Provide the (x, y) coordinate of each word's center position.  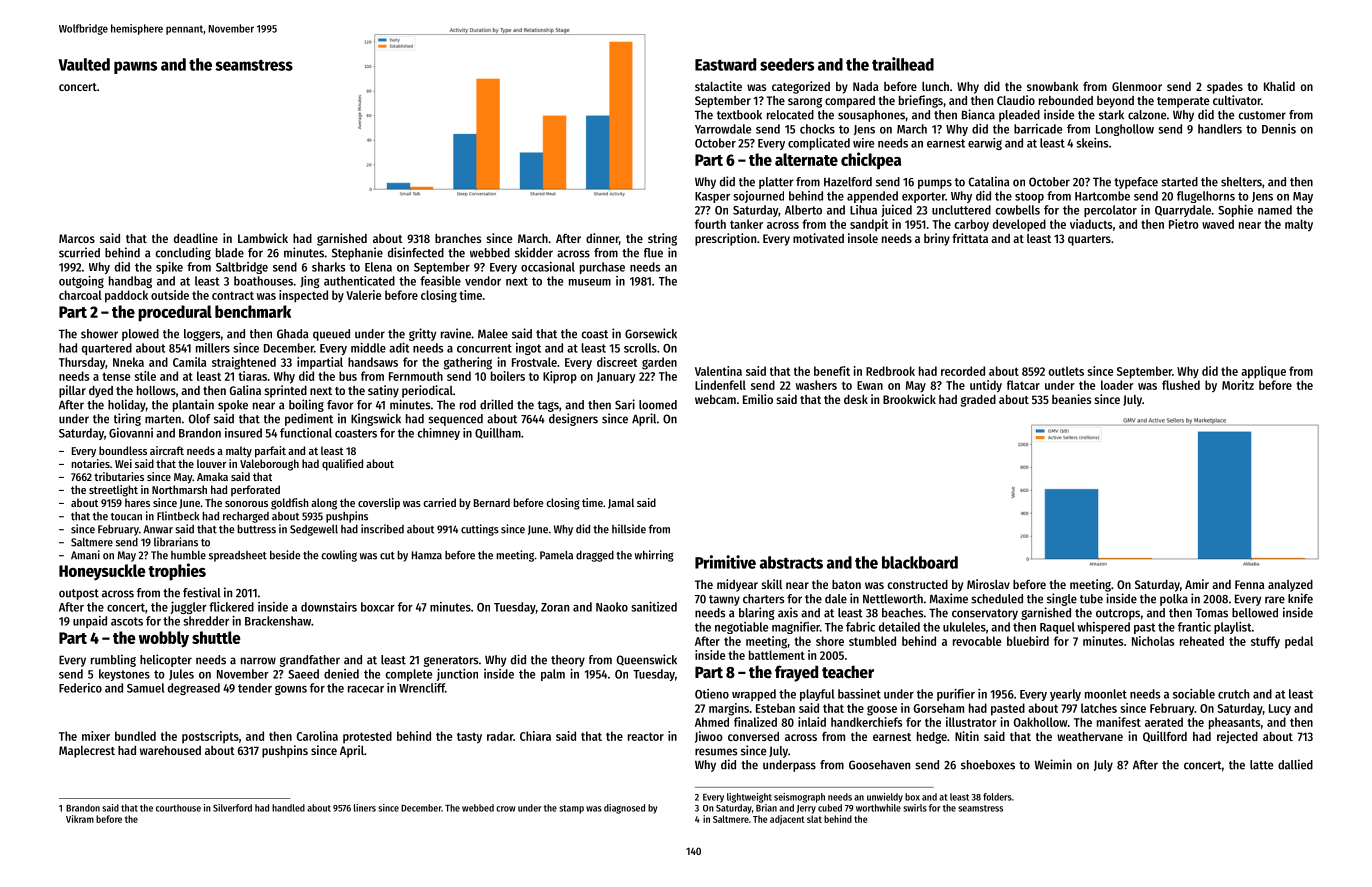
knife (1300, 598)
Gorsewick (651, 333)
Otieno (712, 694)
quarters (1089, 240)
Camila (189, 362)
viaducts (1091, 224)
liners (365, 808)
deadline (196, 238)
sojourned (758, 197)
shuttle (216, 637)
